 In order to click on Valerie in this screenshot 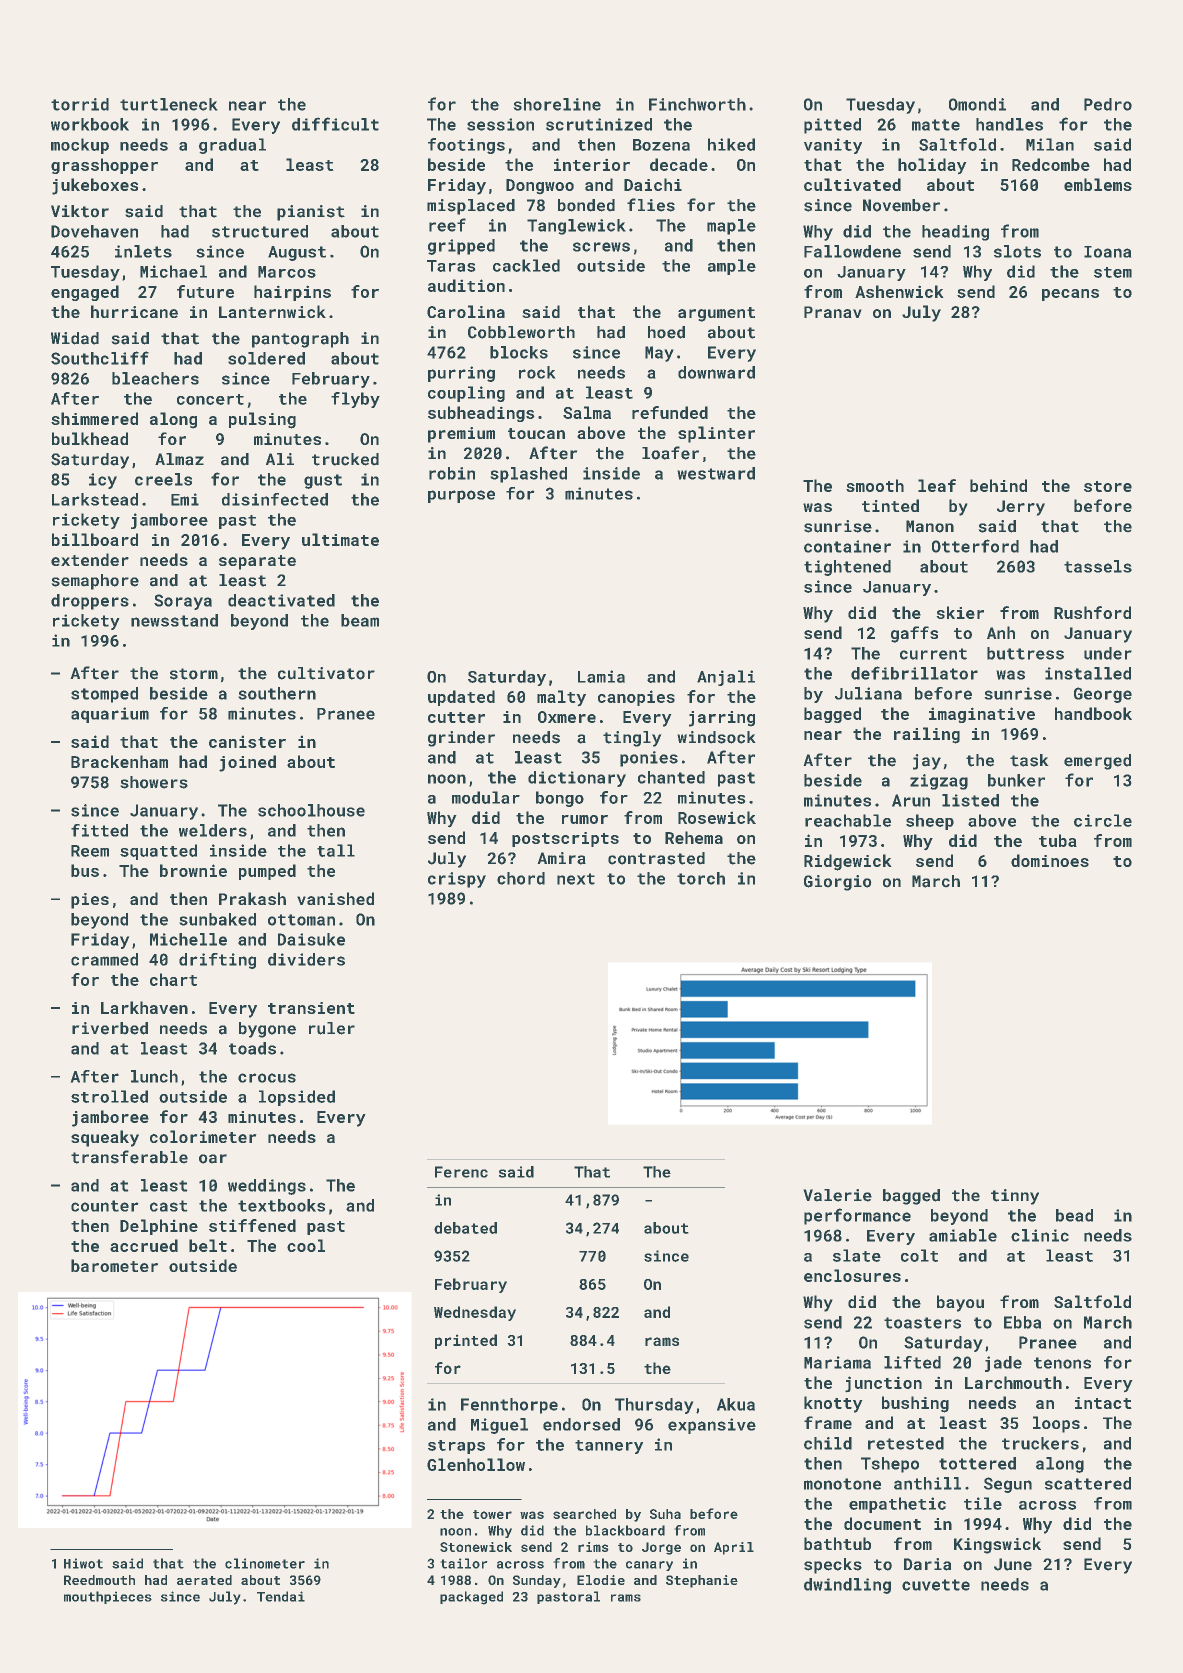, I will do `click(837, 1195)`.
